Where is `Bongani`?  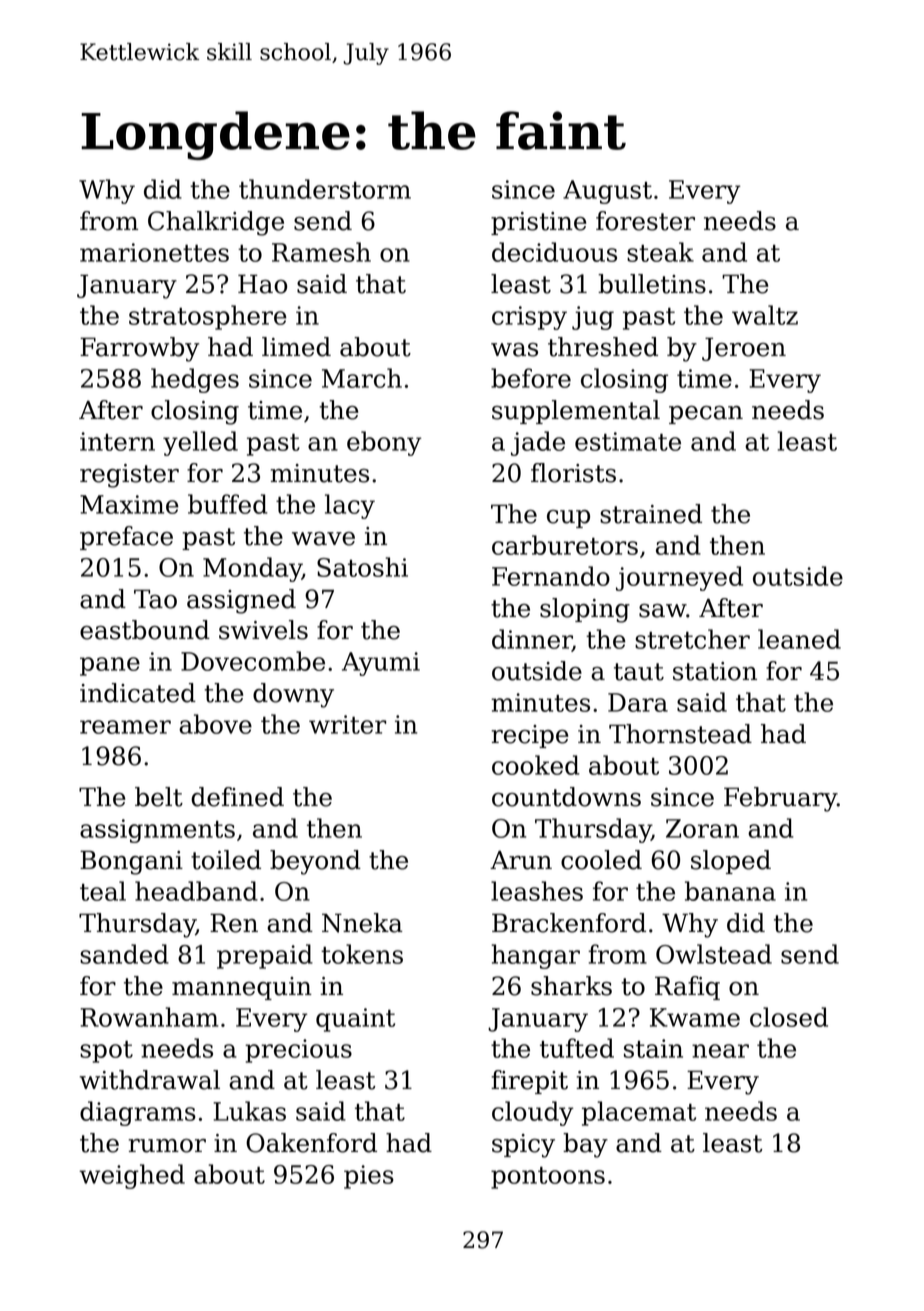
Bongani is located at coordinates (131, 862).
